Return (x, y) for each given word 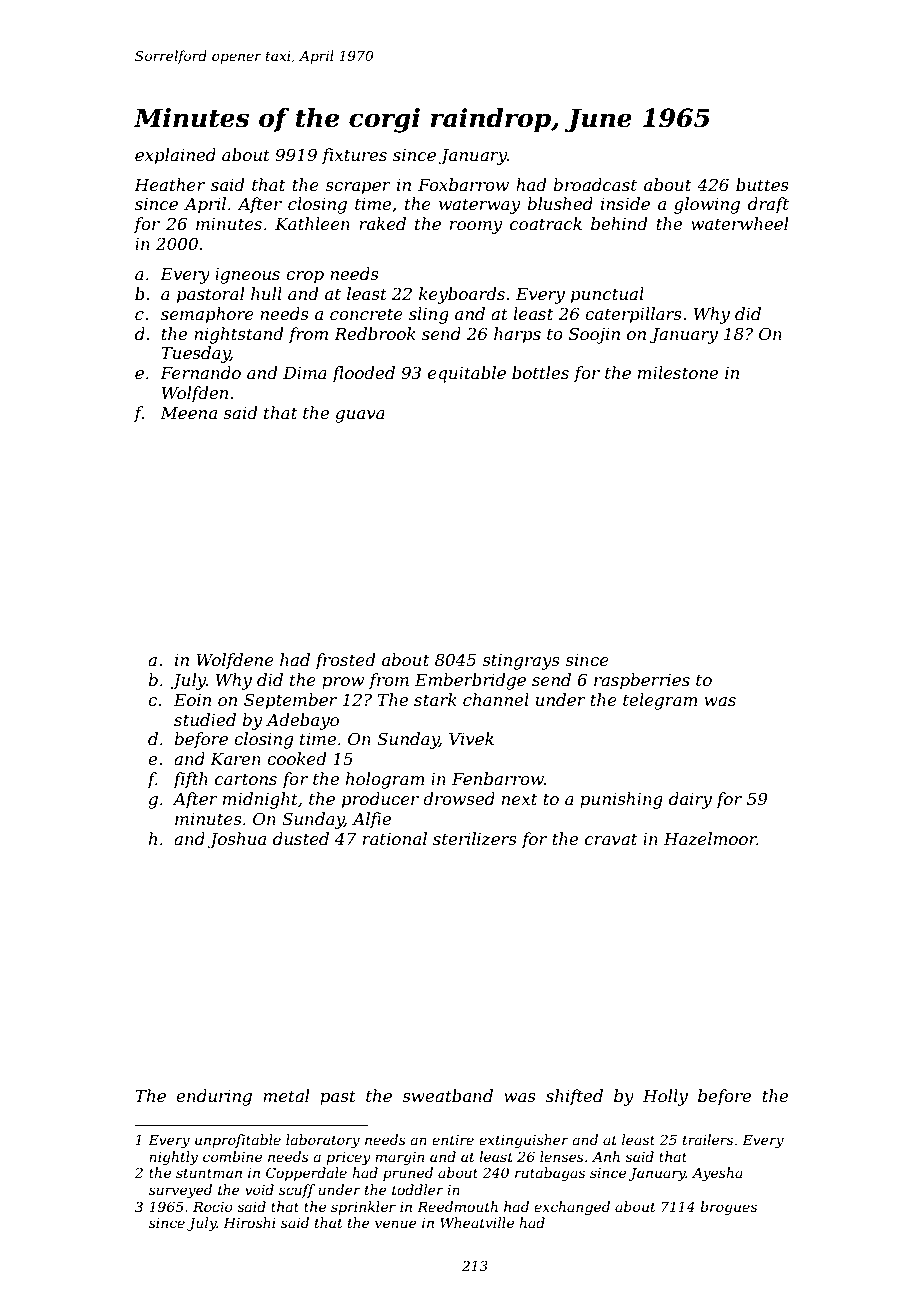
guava (360, 416)
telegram (660, 701)
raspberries (642, 681)
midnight (260, 800)
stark (435, 699)
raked (382, 223)
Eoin (192, 700)
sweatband (447, 1095)
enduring (214, 1097)
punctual (607, 295)
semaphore (207, 315)
